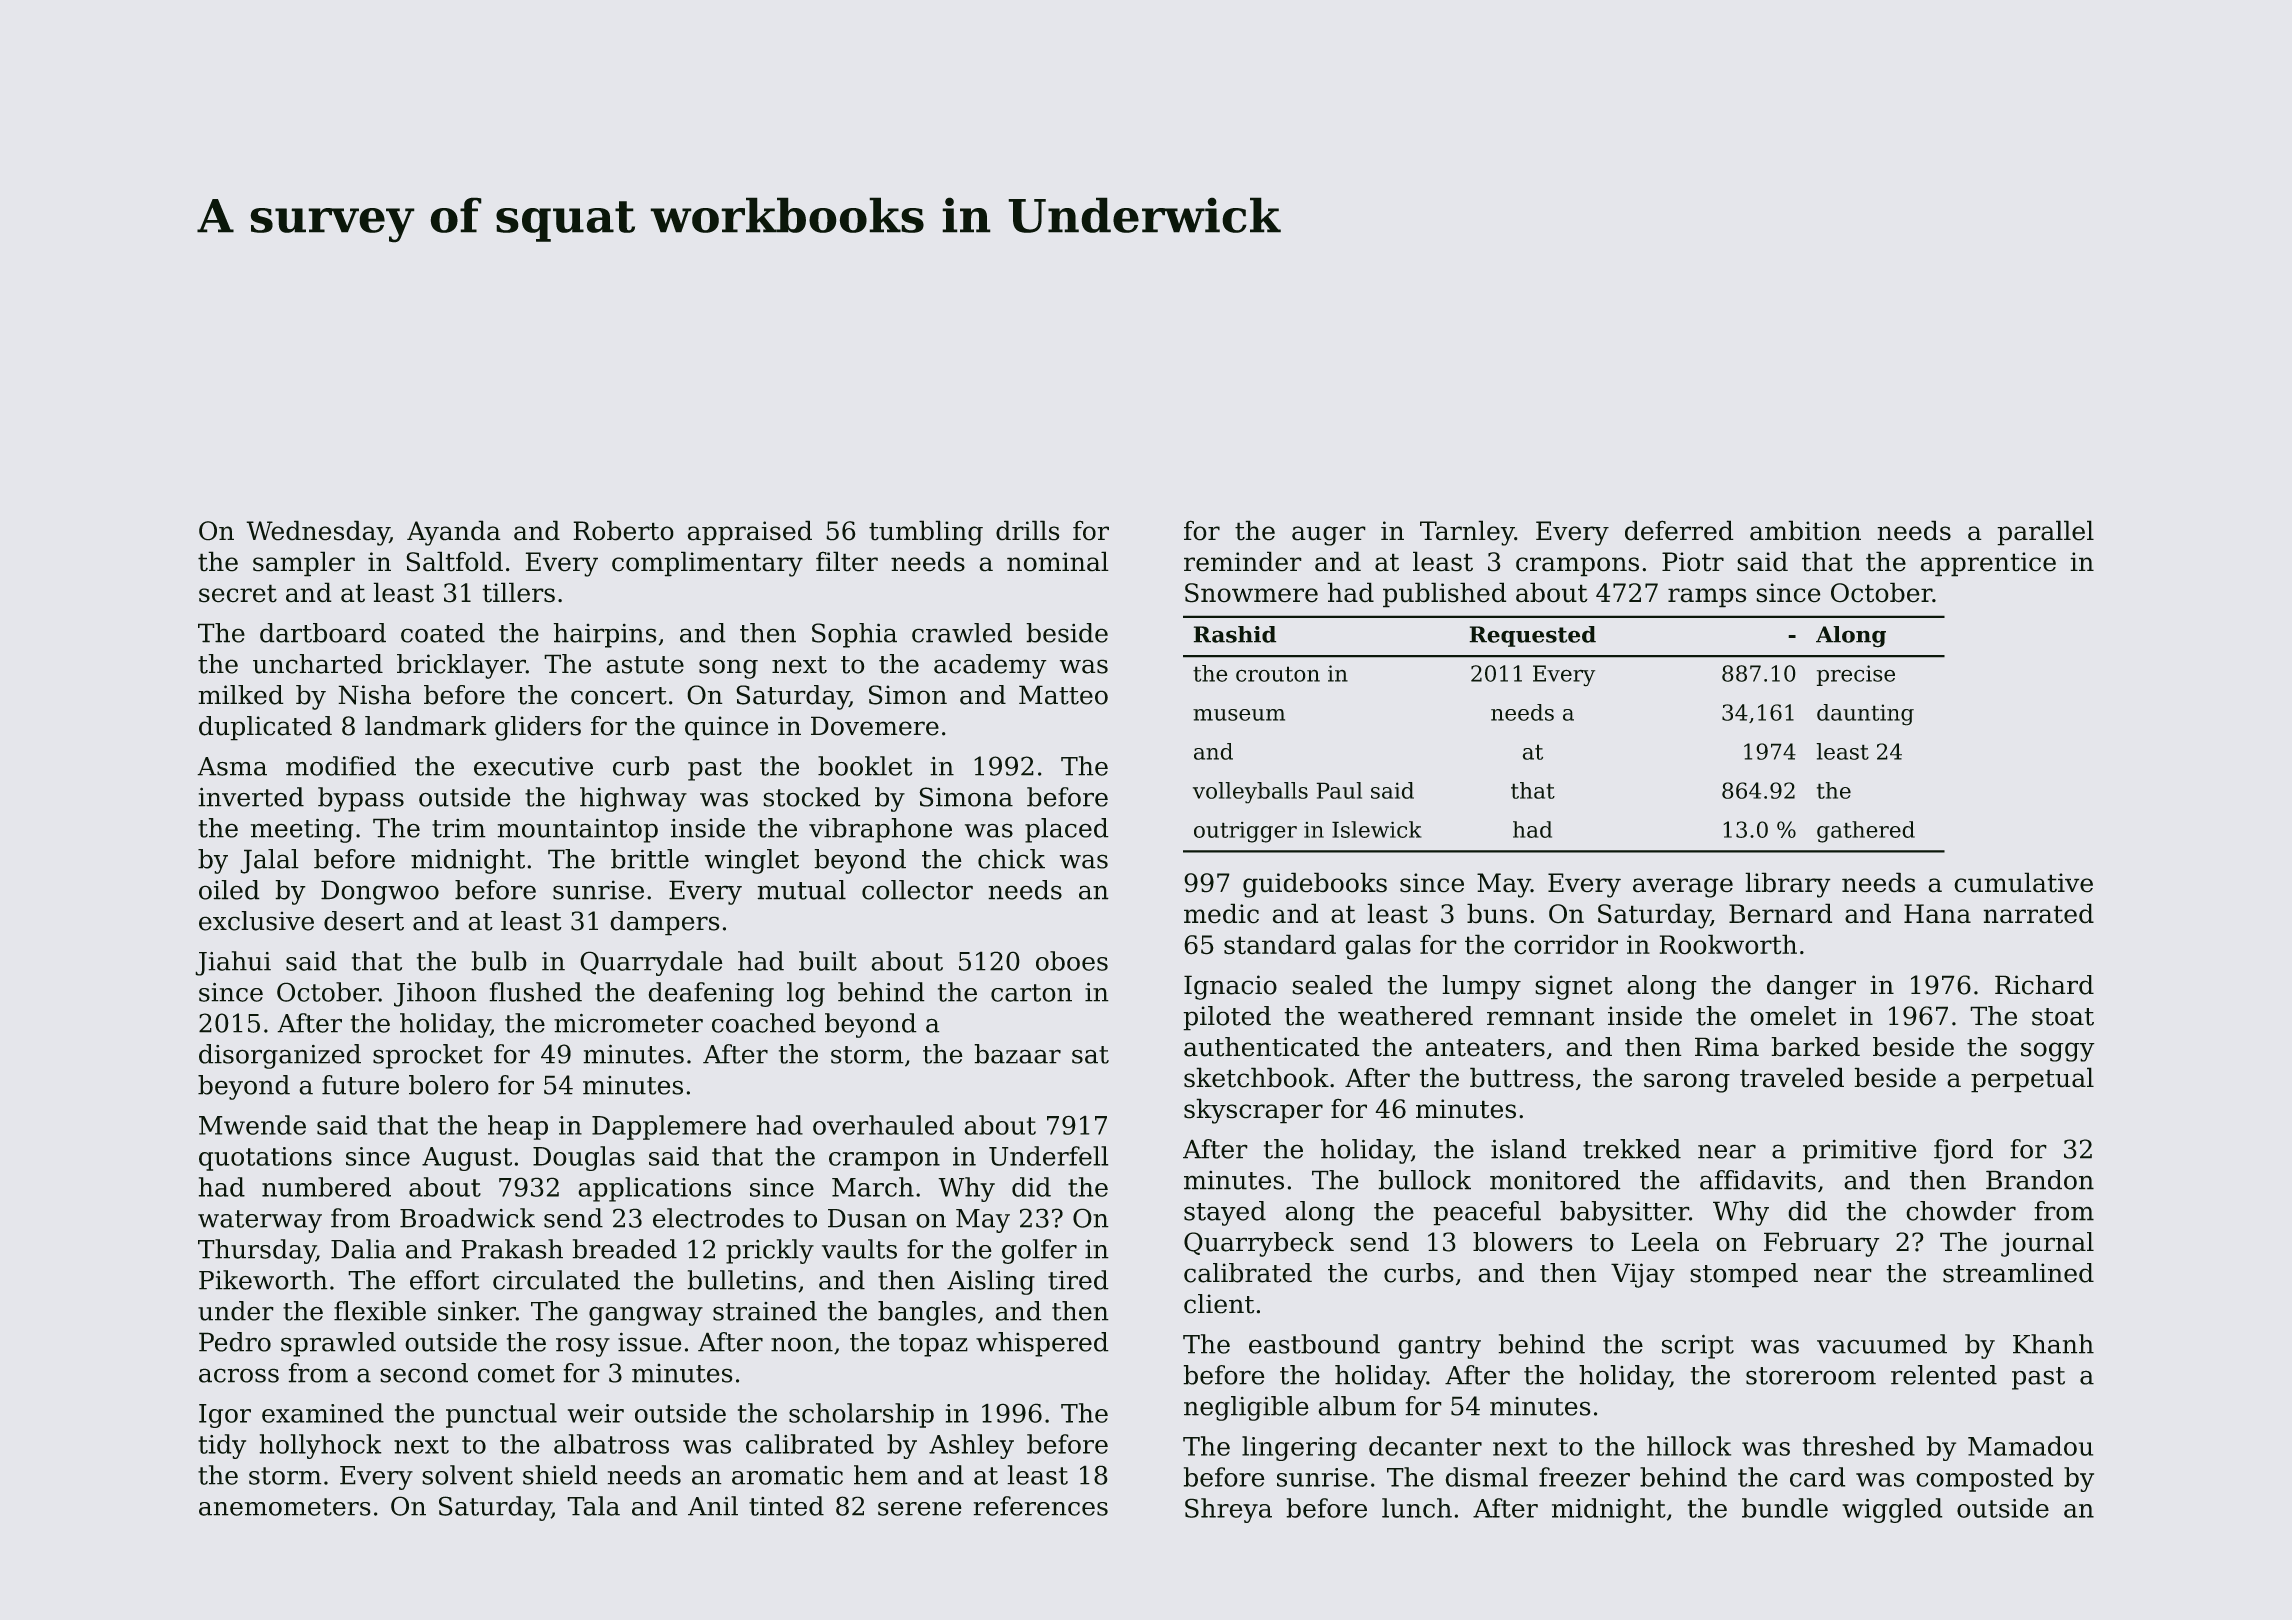  What do you see at coordinates (2058, 1052) in the document?
I see `soggy` at bounding box center [2058, 1052].
